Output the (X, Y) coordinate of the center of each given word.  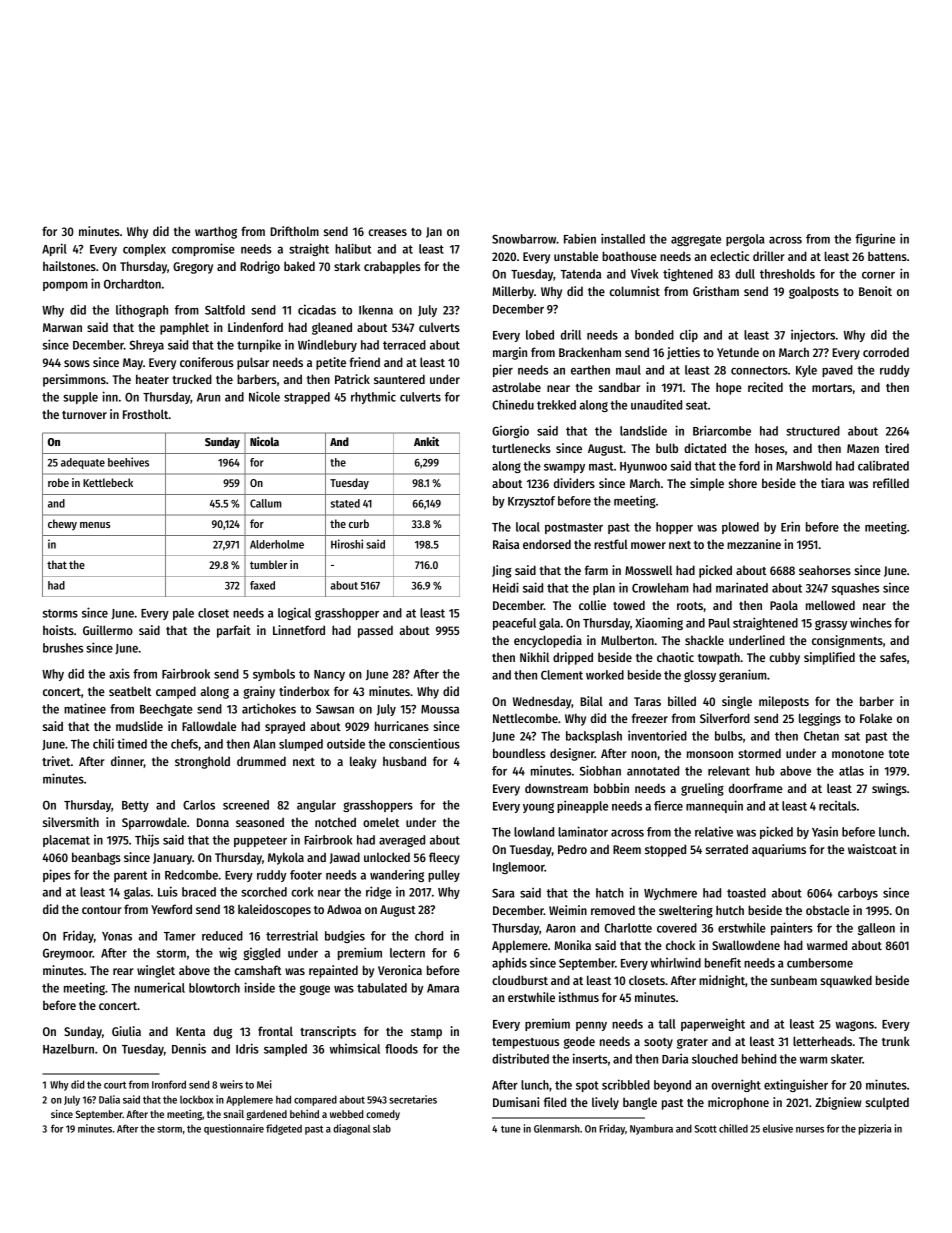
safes (893, 657)
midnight (722, 981)
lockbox (196, 1100)
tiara (832, 483)
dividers (574, 483)
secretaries (413, 1099)
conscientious (424, 743)
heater (152, 379)
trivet (56, 761)
